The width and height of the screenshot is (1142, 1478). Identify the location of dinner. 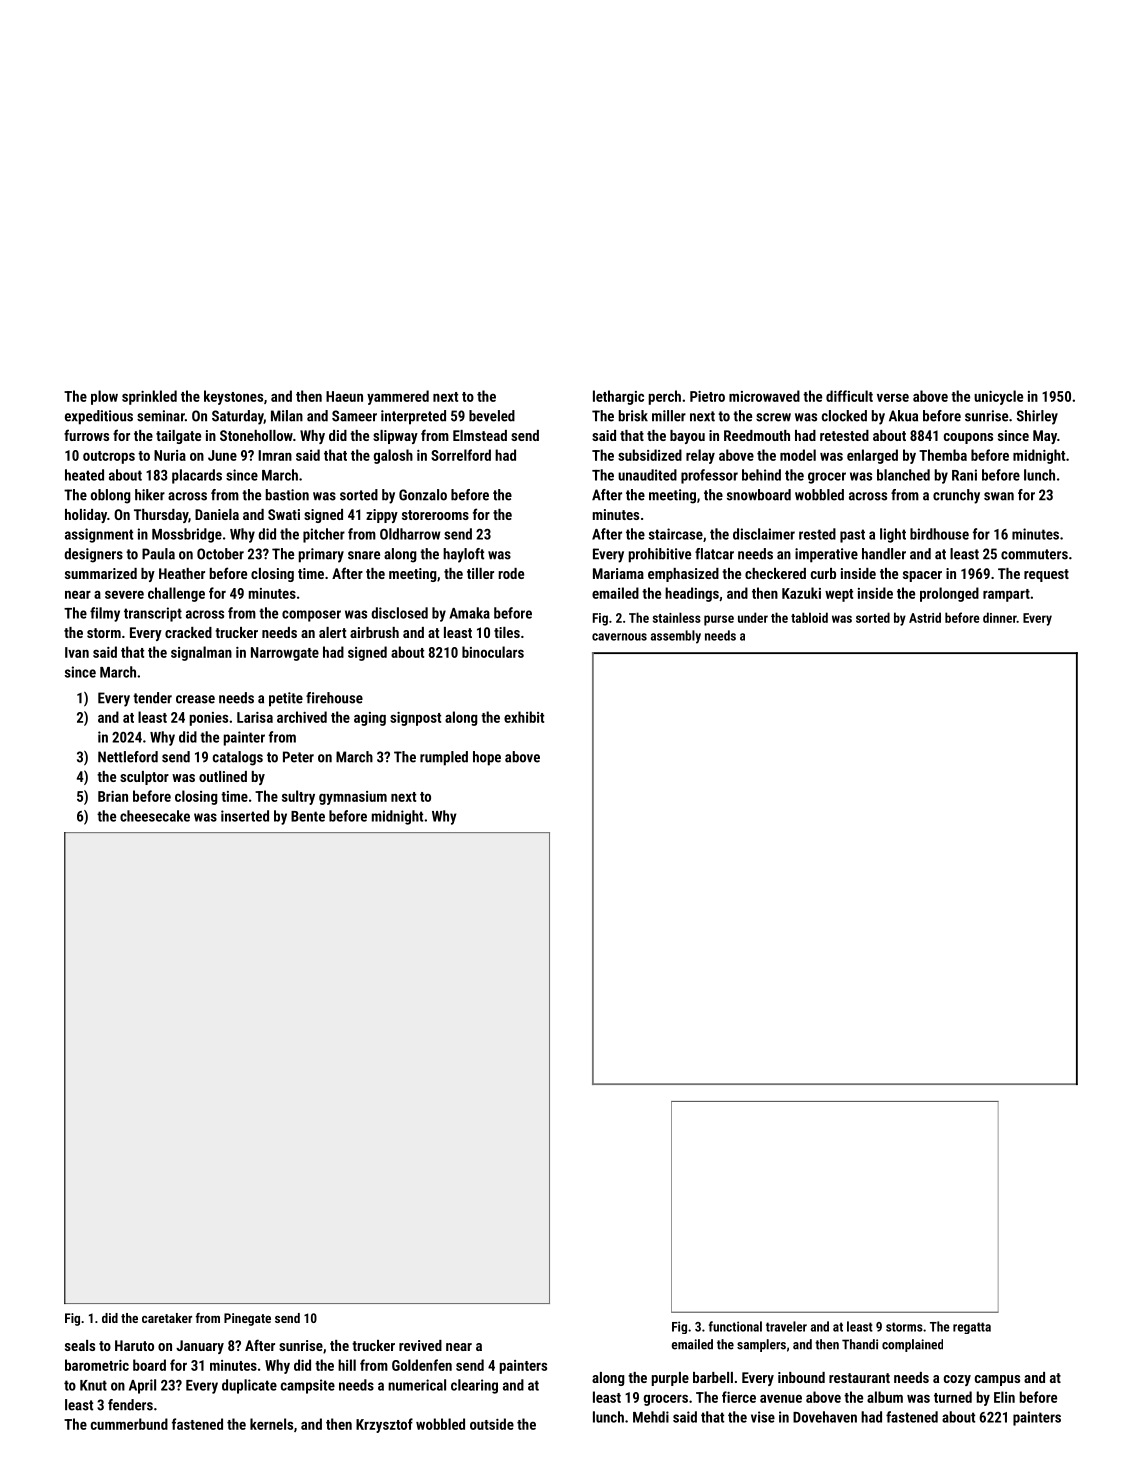
(1000, 617).
